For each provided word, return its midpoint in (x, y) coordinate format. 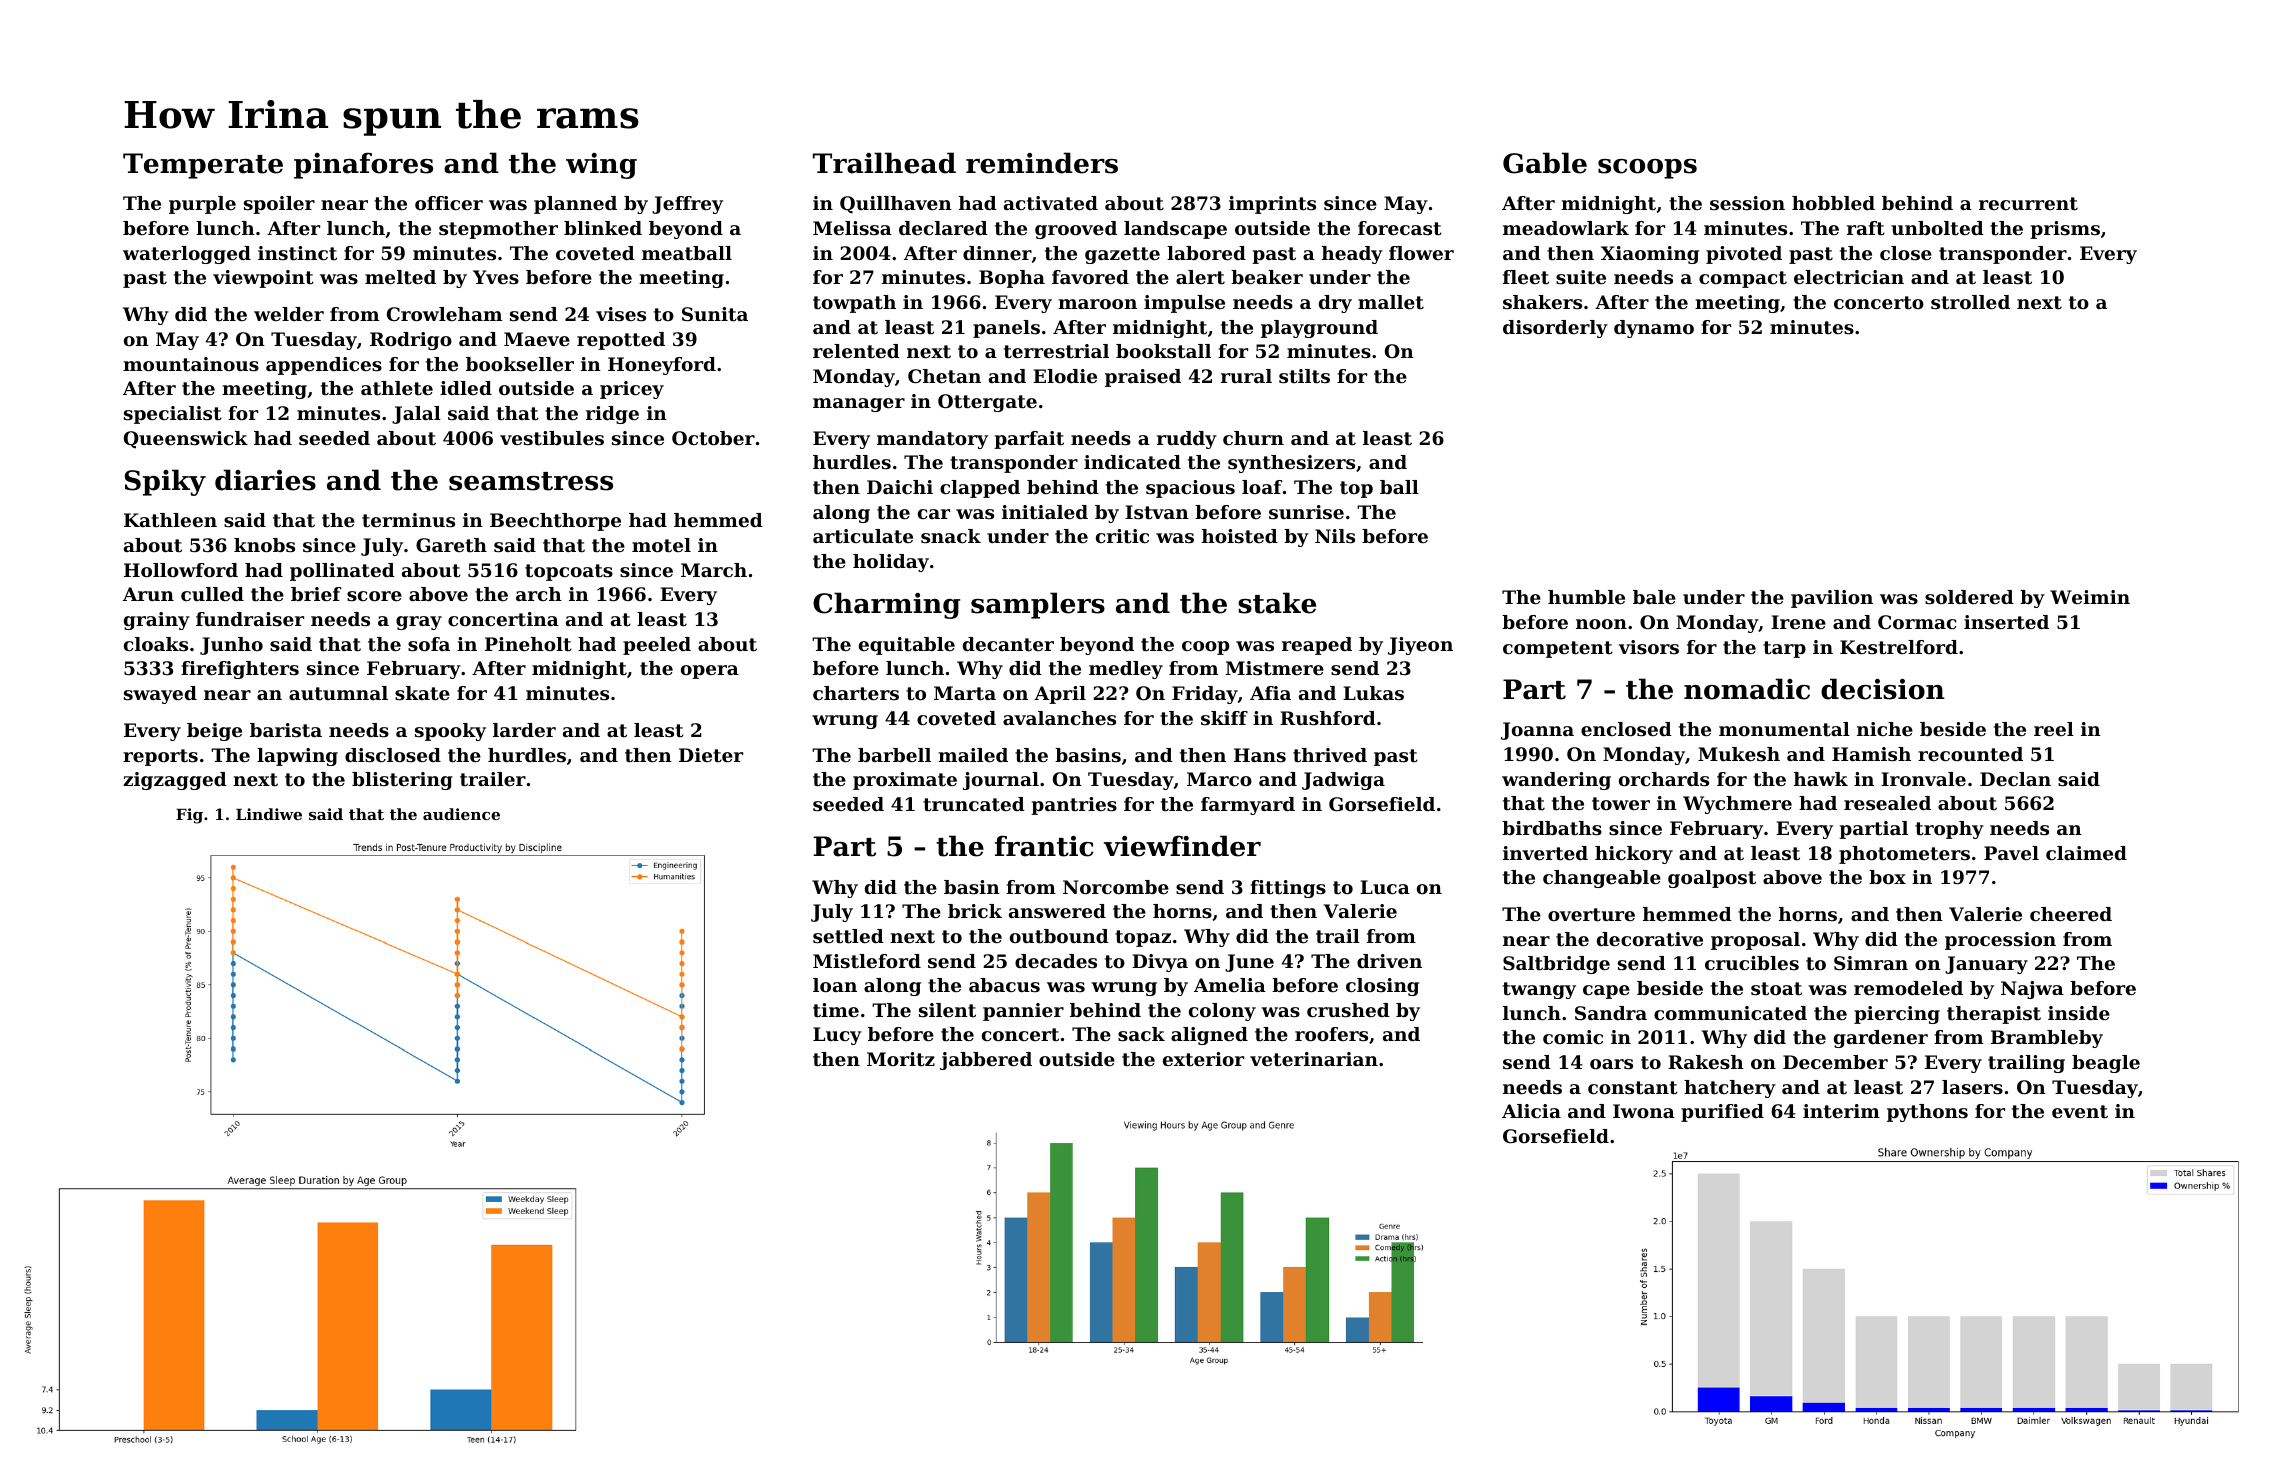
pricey (632, 390)
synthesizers (1291, 464)
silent (947, 1010)
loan (835, 985)
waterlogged (187, 255)
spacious (1190, 489)
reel (2054, 729)
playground (1319, 329)
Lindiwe (269, 814)
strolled (1970, 302)
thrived (1330, 755)
